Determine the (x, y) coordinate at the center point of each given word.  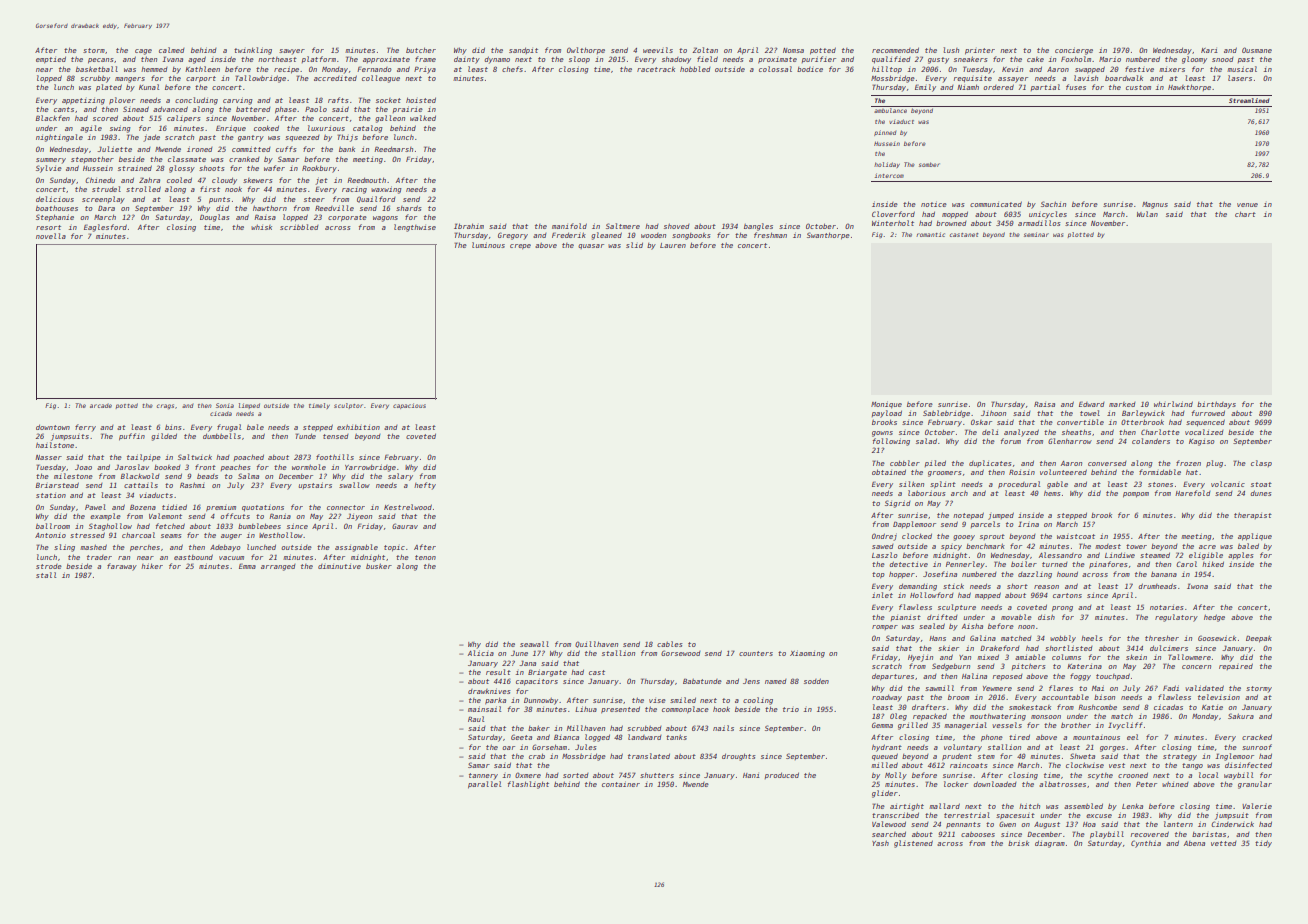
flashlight (528, 785)
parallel (484, 785)
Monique (886, 405)
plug (1214, 464)
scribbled (299, 227)
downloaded (995, 784)
